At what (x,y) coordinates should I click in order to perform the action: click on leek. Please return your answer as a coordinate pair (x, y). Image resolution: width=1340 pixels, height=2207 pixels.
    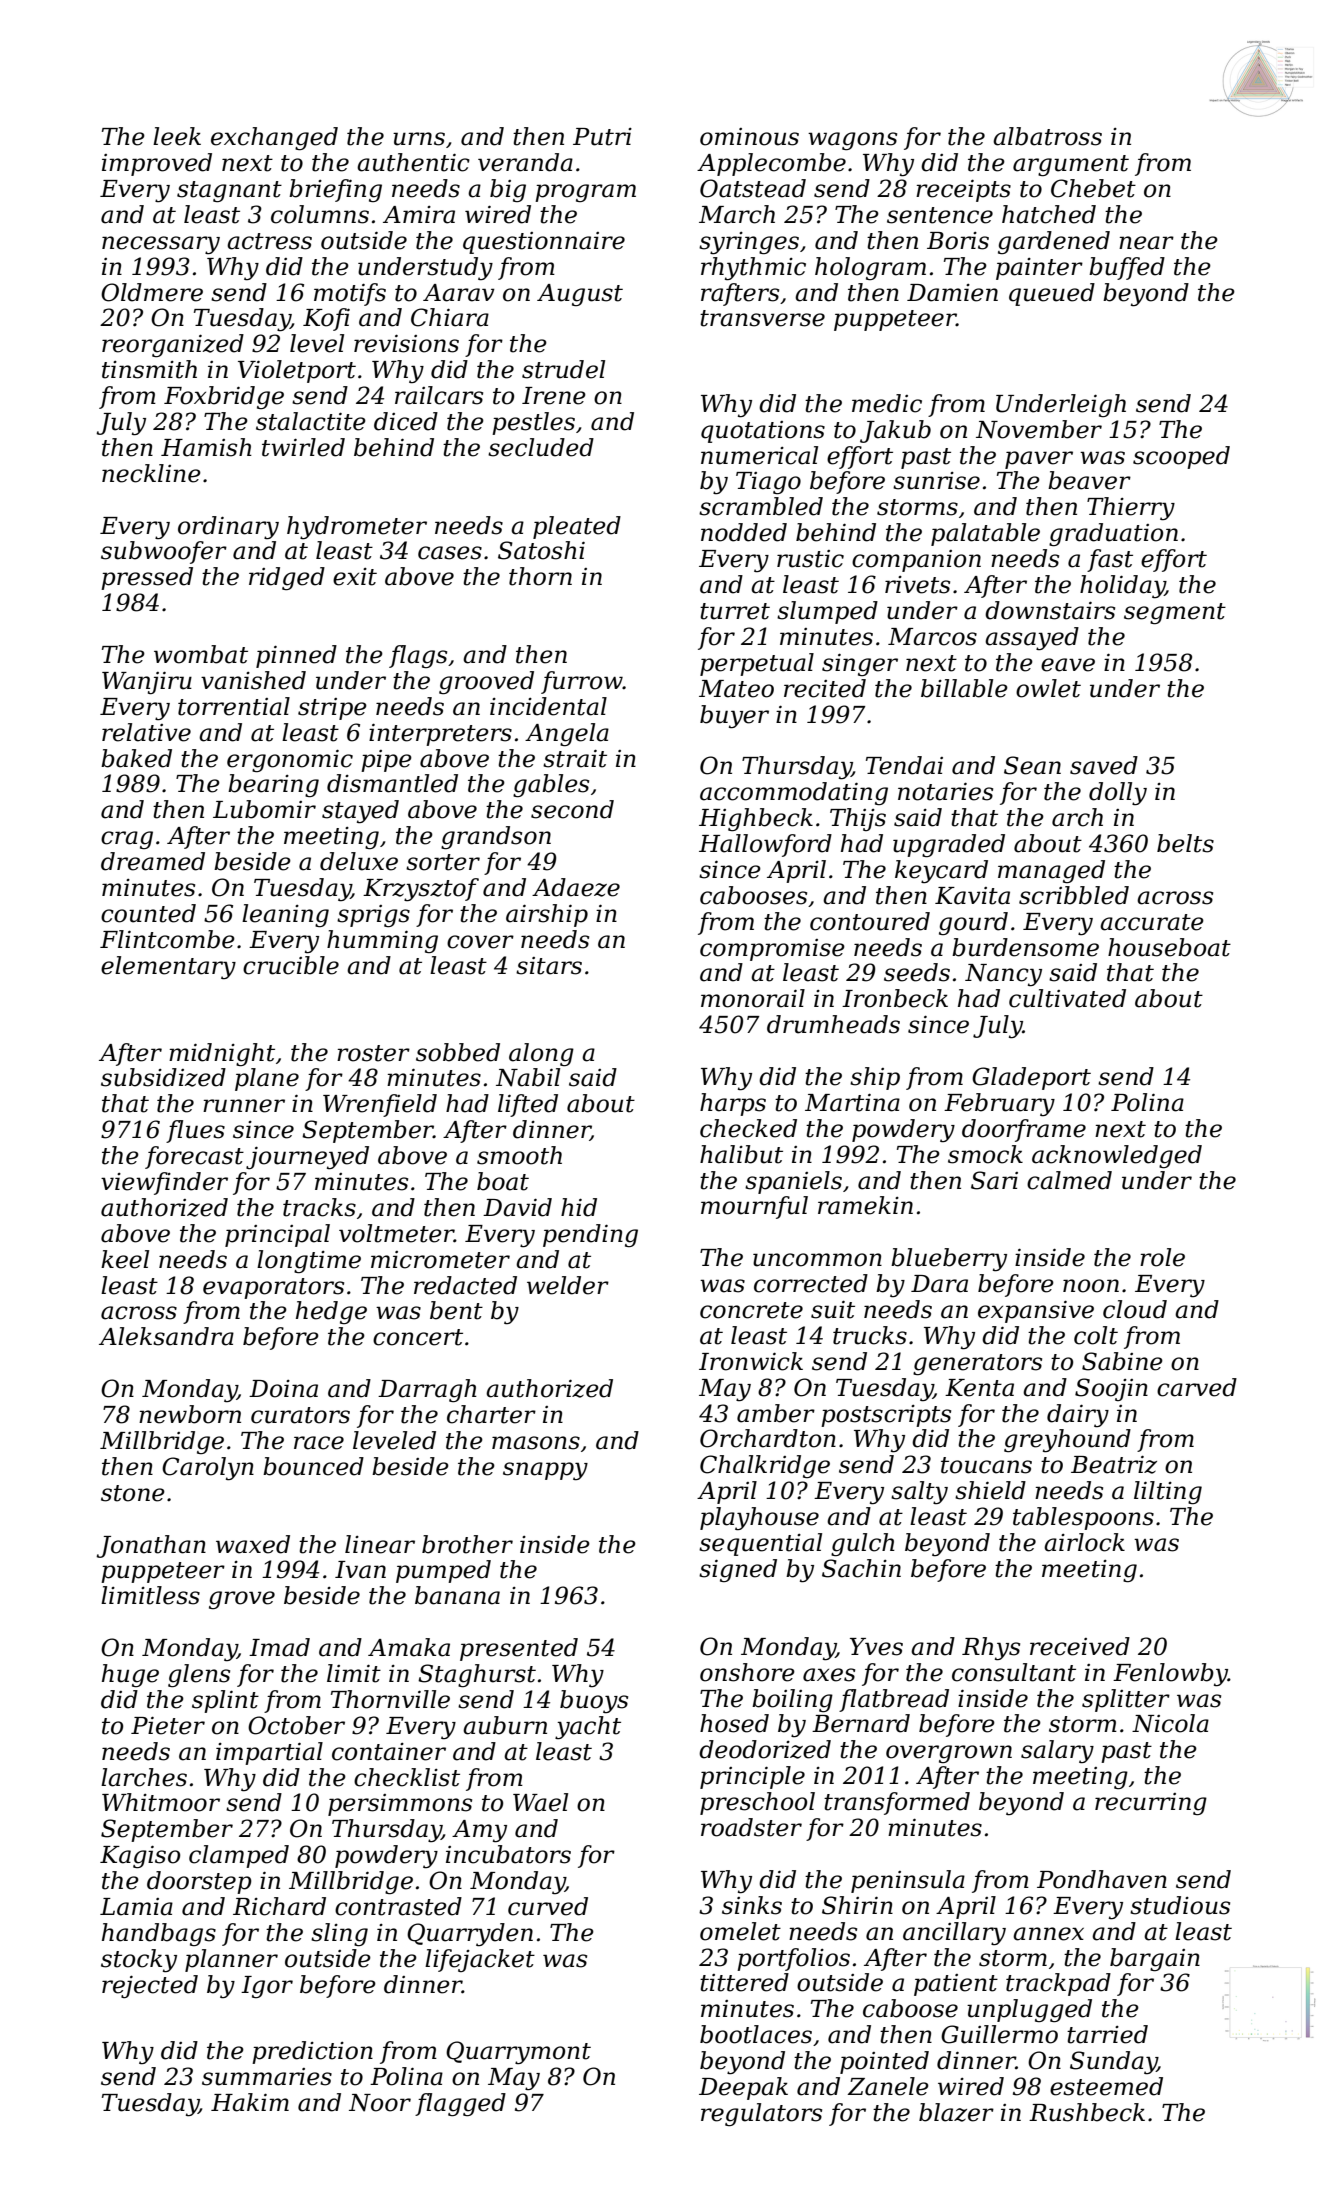
    Looking at the image, I should click on (177, 136).
